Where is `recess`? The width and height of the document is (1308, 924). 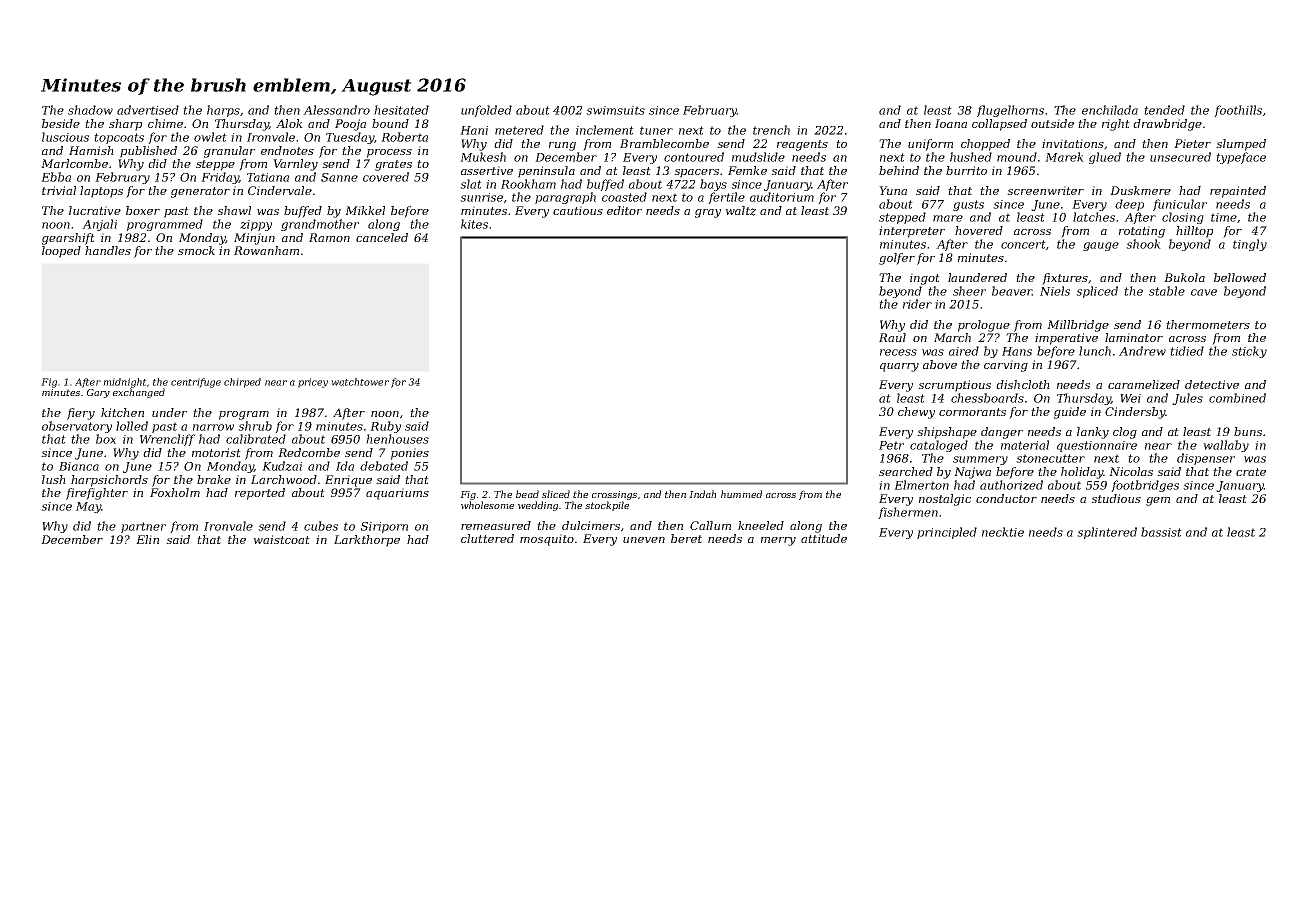 recess is located at coordinates (898, 352).
